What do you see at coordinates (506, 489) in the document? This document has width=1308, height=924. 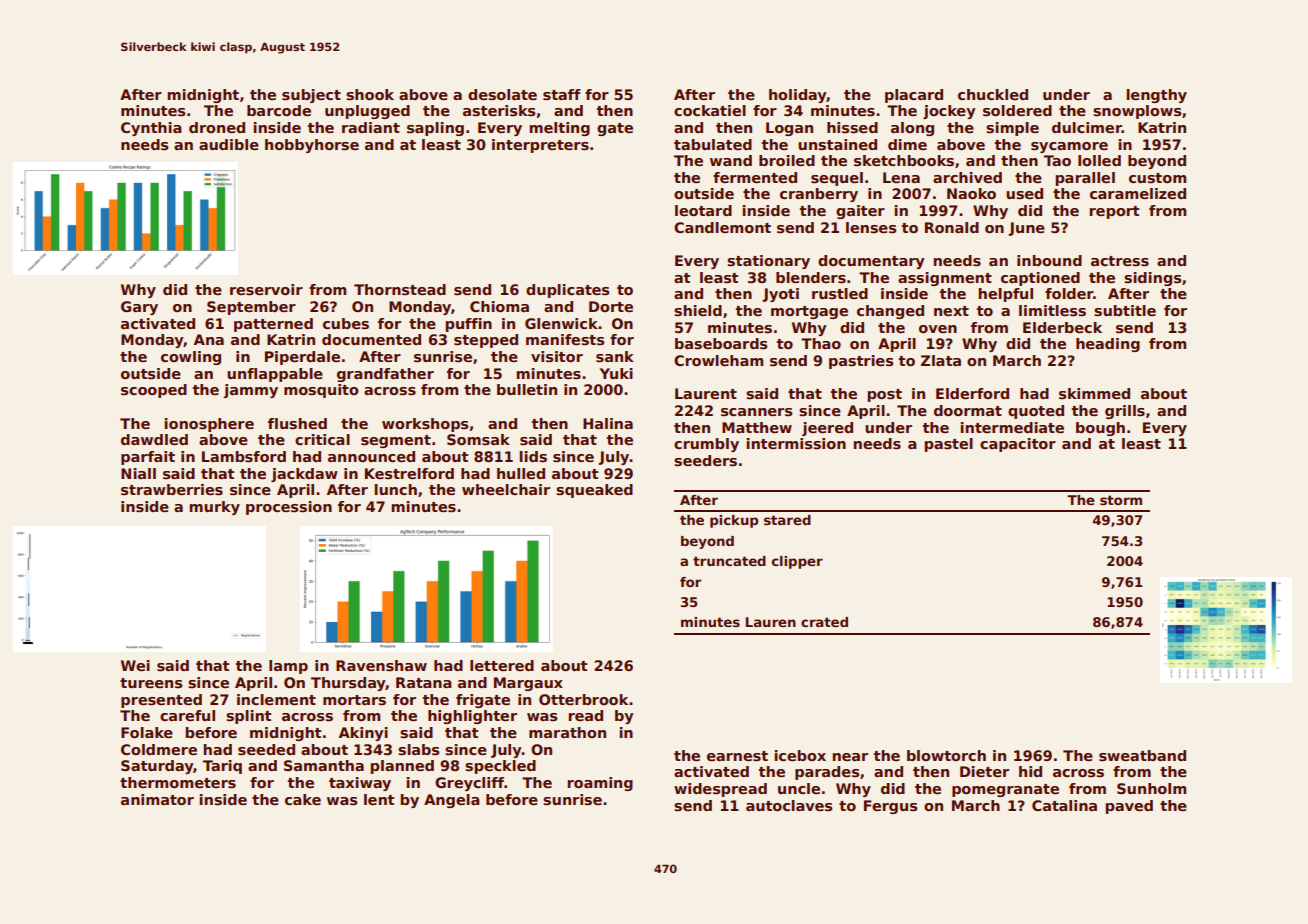 I see `wheelchair` at bounding box center [506, 489].
